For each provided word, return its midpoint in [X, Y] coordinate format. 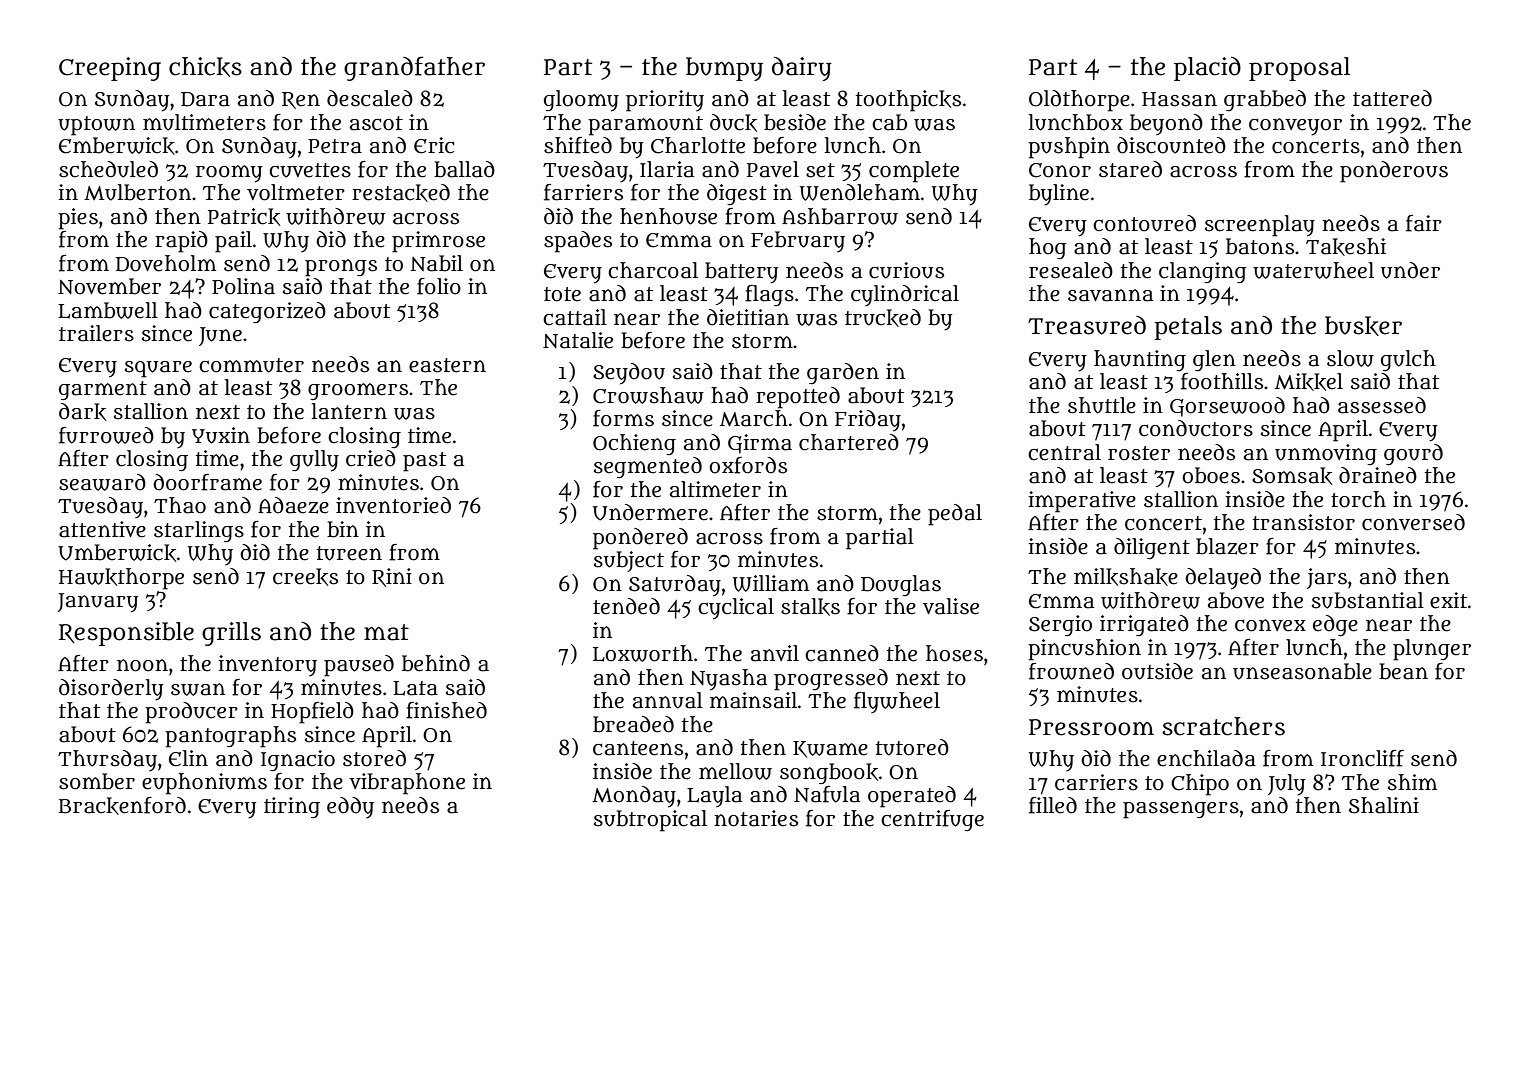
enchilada [1206, 758]
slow [1350, 358]
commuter [251, 365]
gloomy [581, 101]
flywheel [897, 702]
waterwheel [1313, 270]
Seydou [629, 374]
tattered [1392, 98]
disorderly [111, 690]
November [109, 286]
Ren [301, 100]
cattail [575, 317]
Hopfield [312, 713]
